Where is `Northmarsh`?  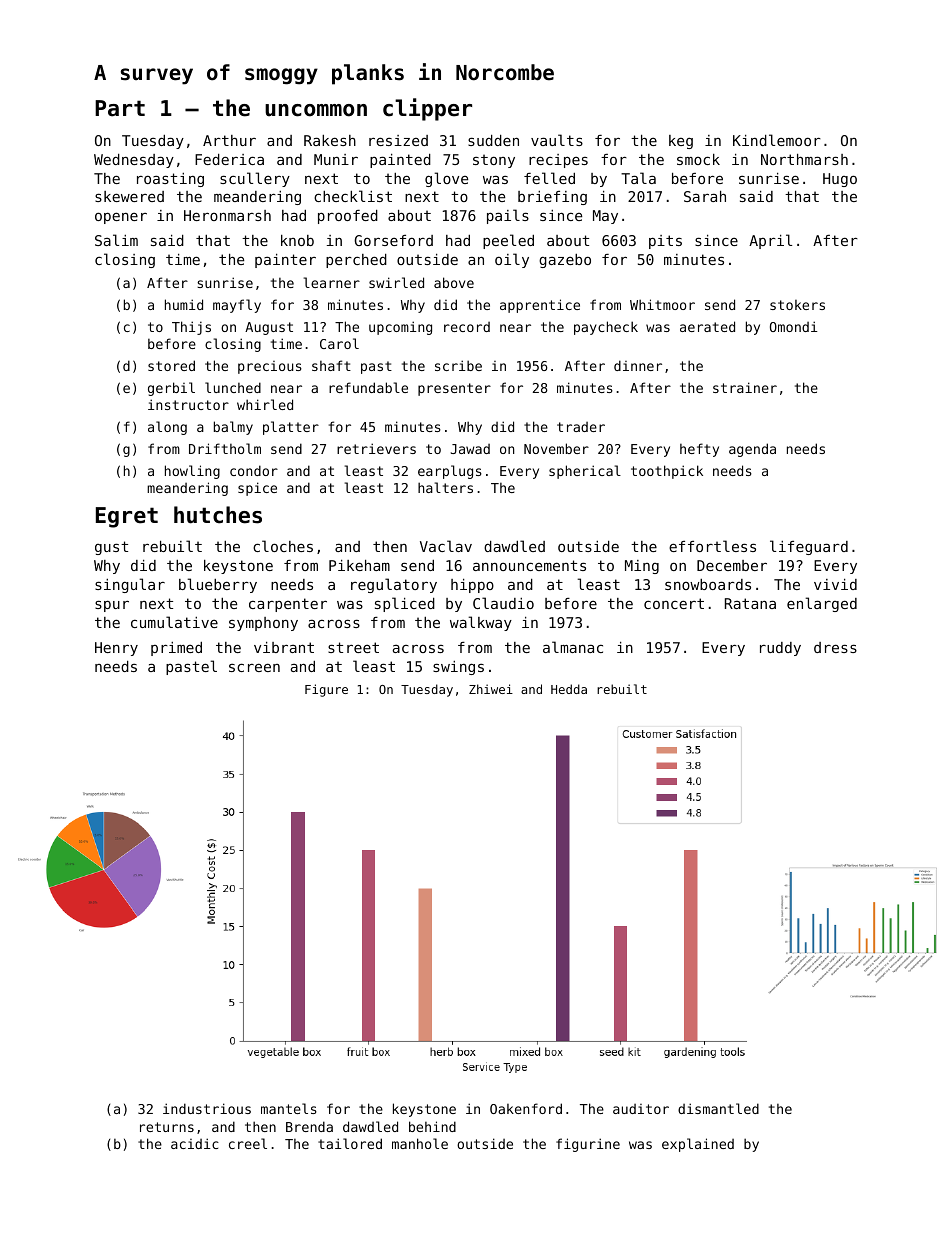
Northmarsh is located at coordinates (804, 159).
